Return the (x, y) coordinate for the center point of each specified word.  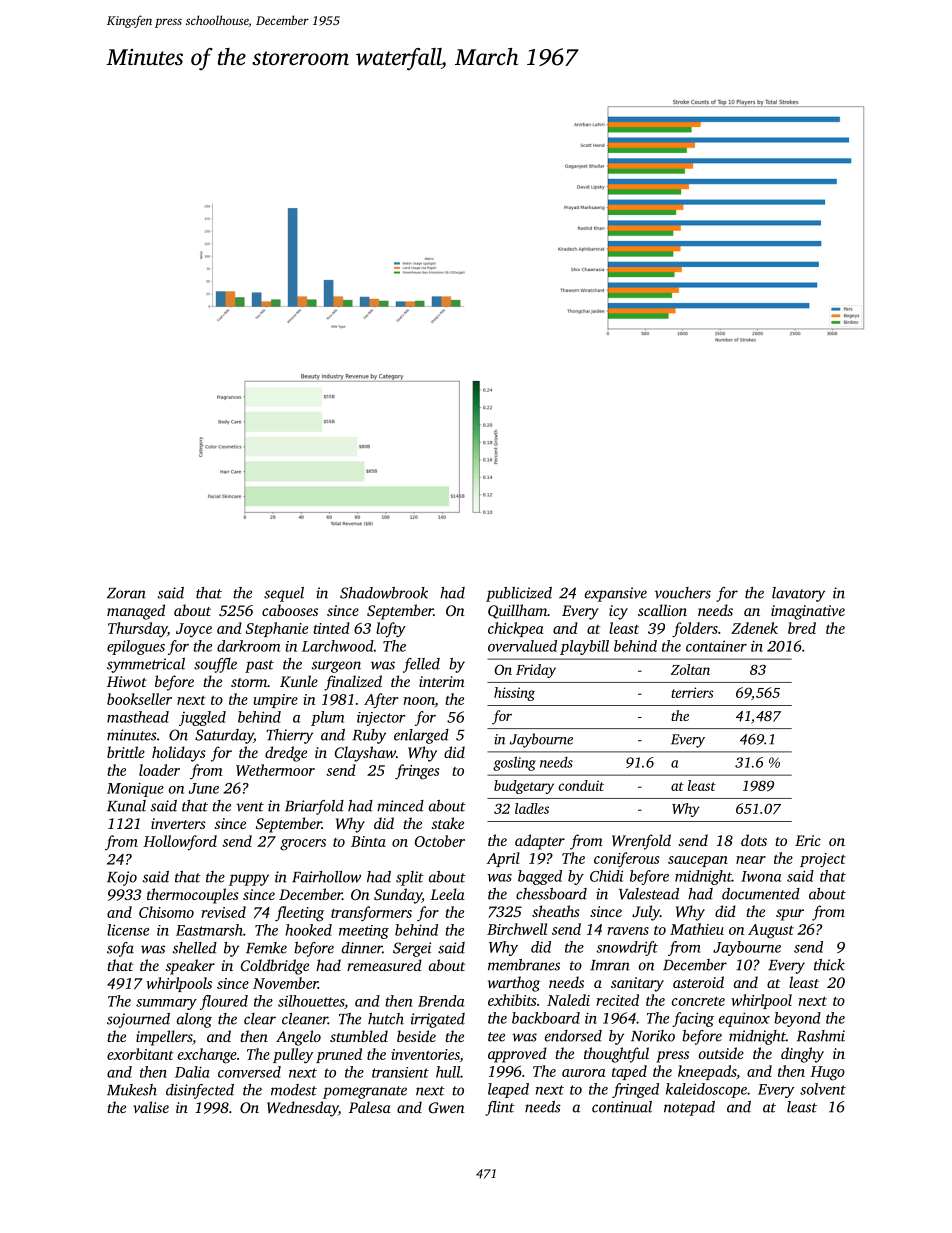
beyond (797, 1019)
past (259, 666)
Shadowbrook (384, 593)
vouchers (683, 593)
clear (260, 1019)
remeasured (384, 965)
